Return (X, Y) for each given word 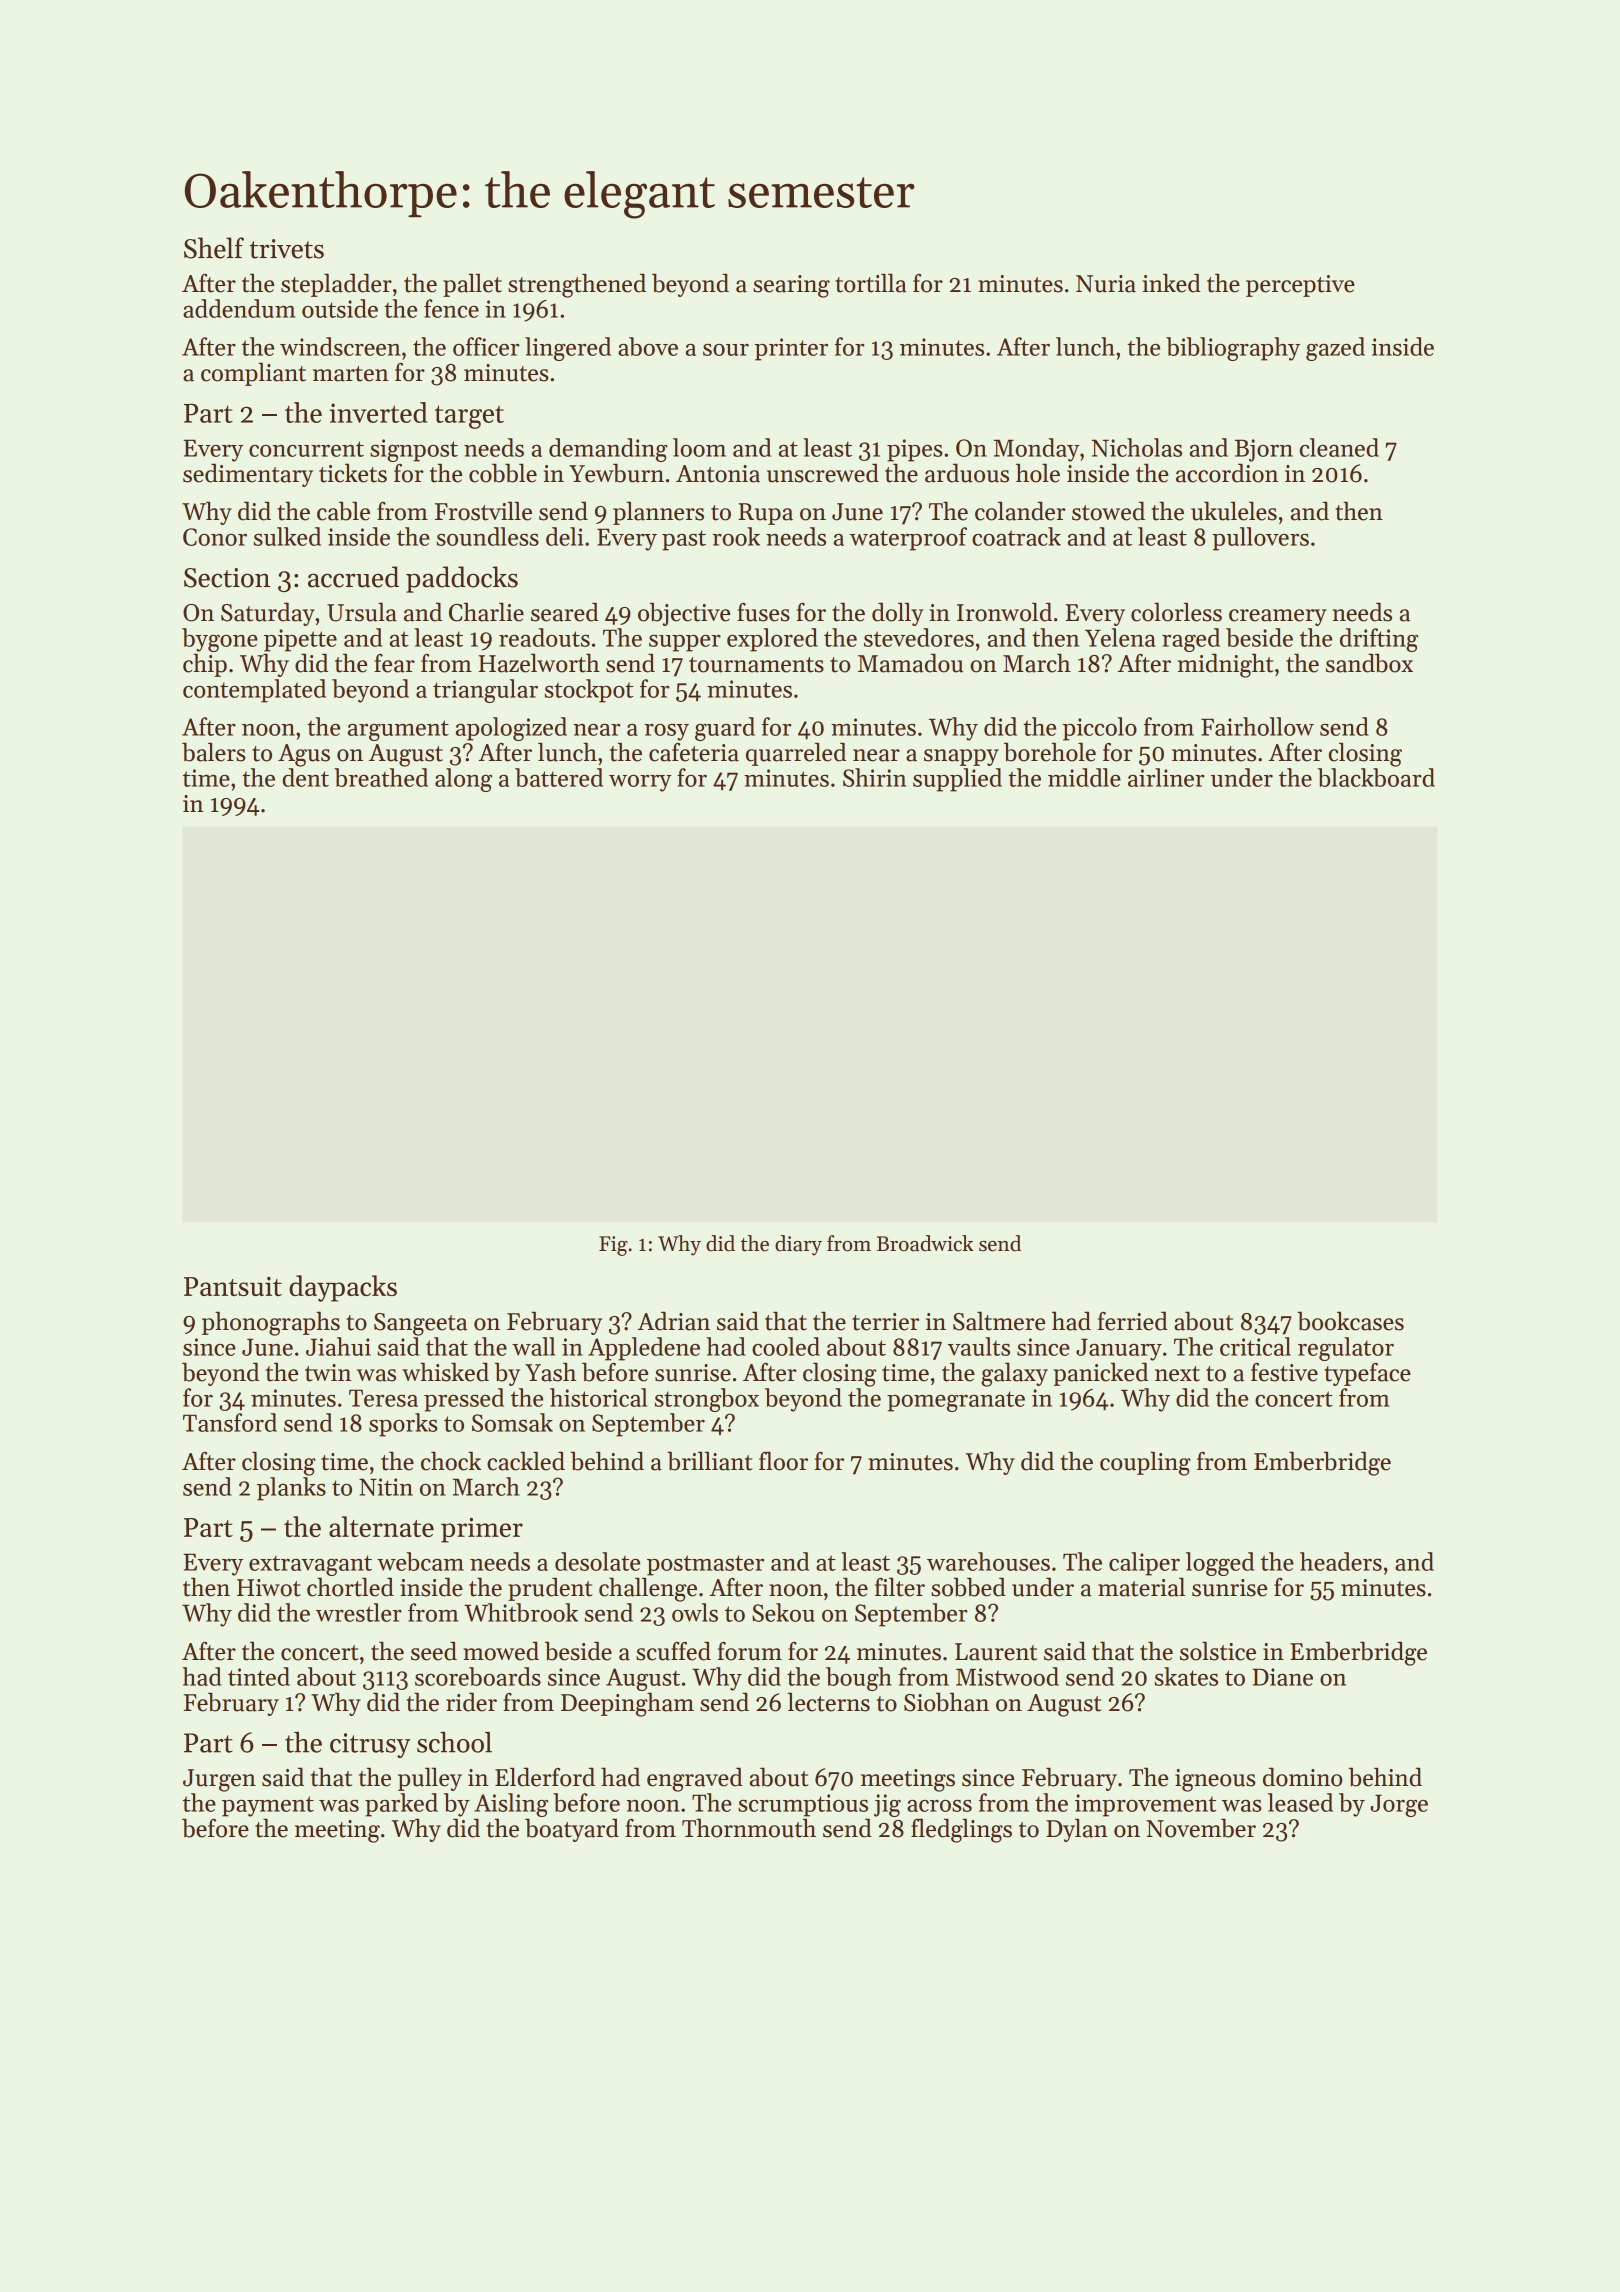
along (463, 780)
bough (859, 1679)
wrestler (359, 1612)
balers (214, 752)
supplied (957, 780)
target (469, 417)
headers (1341, 1561)
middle (1084, 777)
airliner (1166, 777)
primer (482, 1530)
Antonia (718, 474)
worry (640, 783)
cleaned (1339, 447)
